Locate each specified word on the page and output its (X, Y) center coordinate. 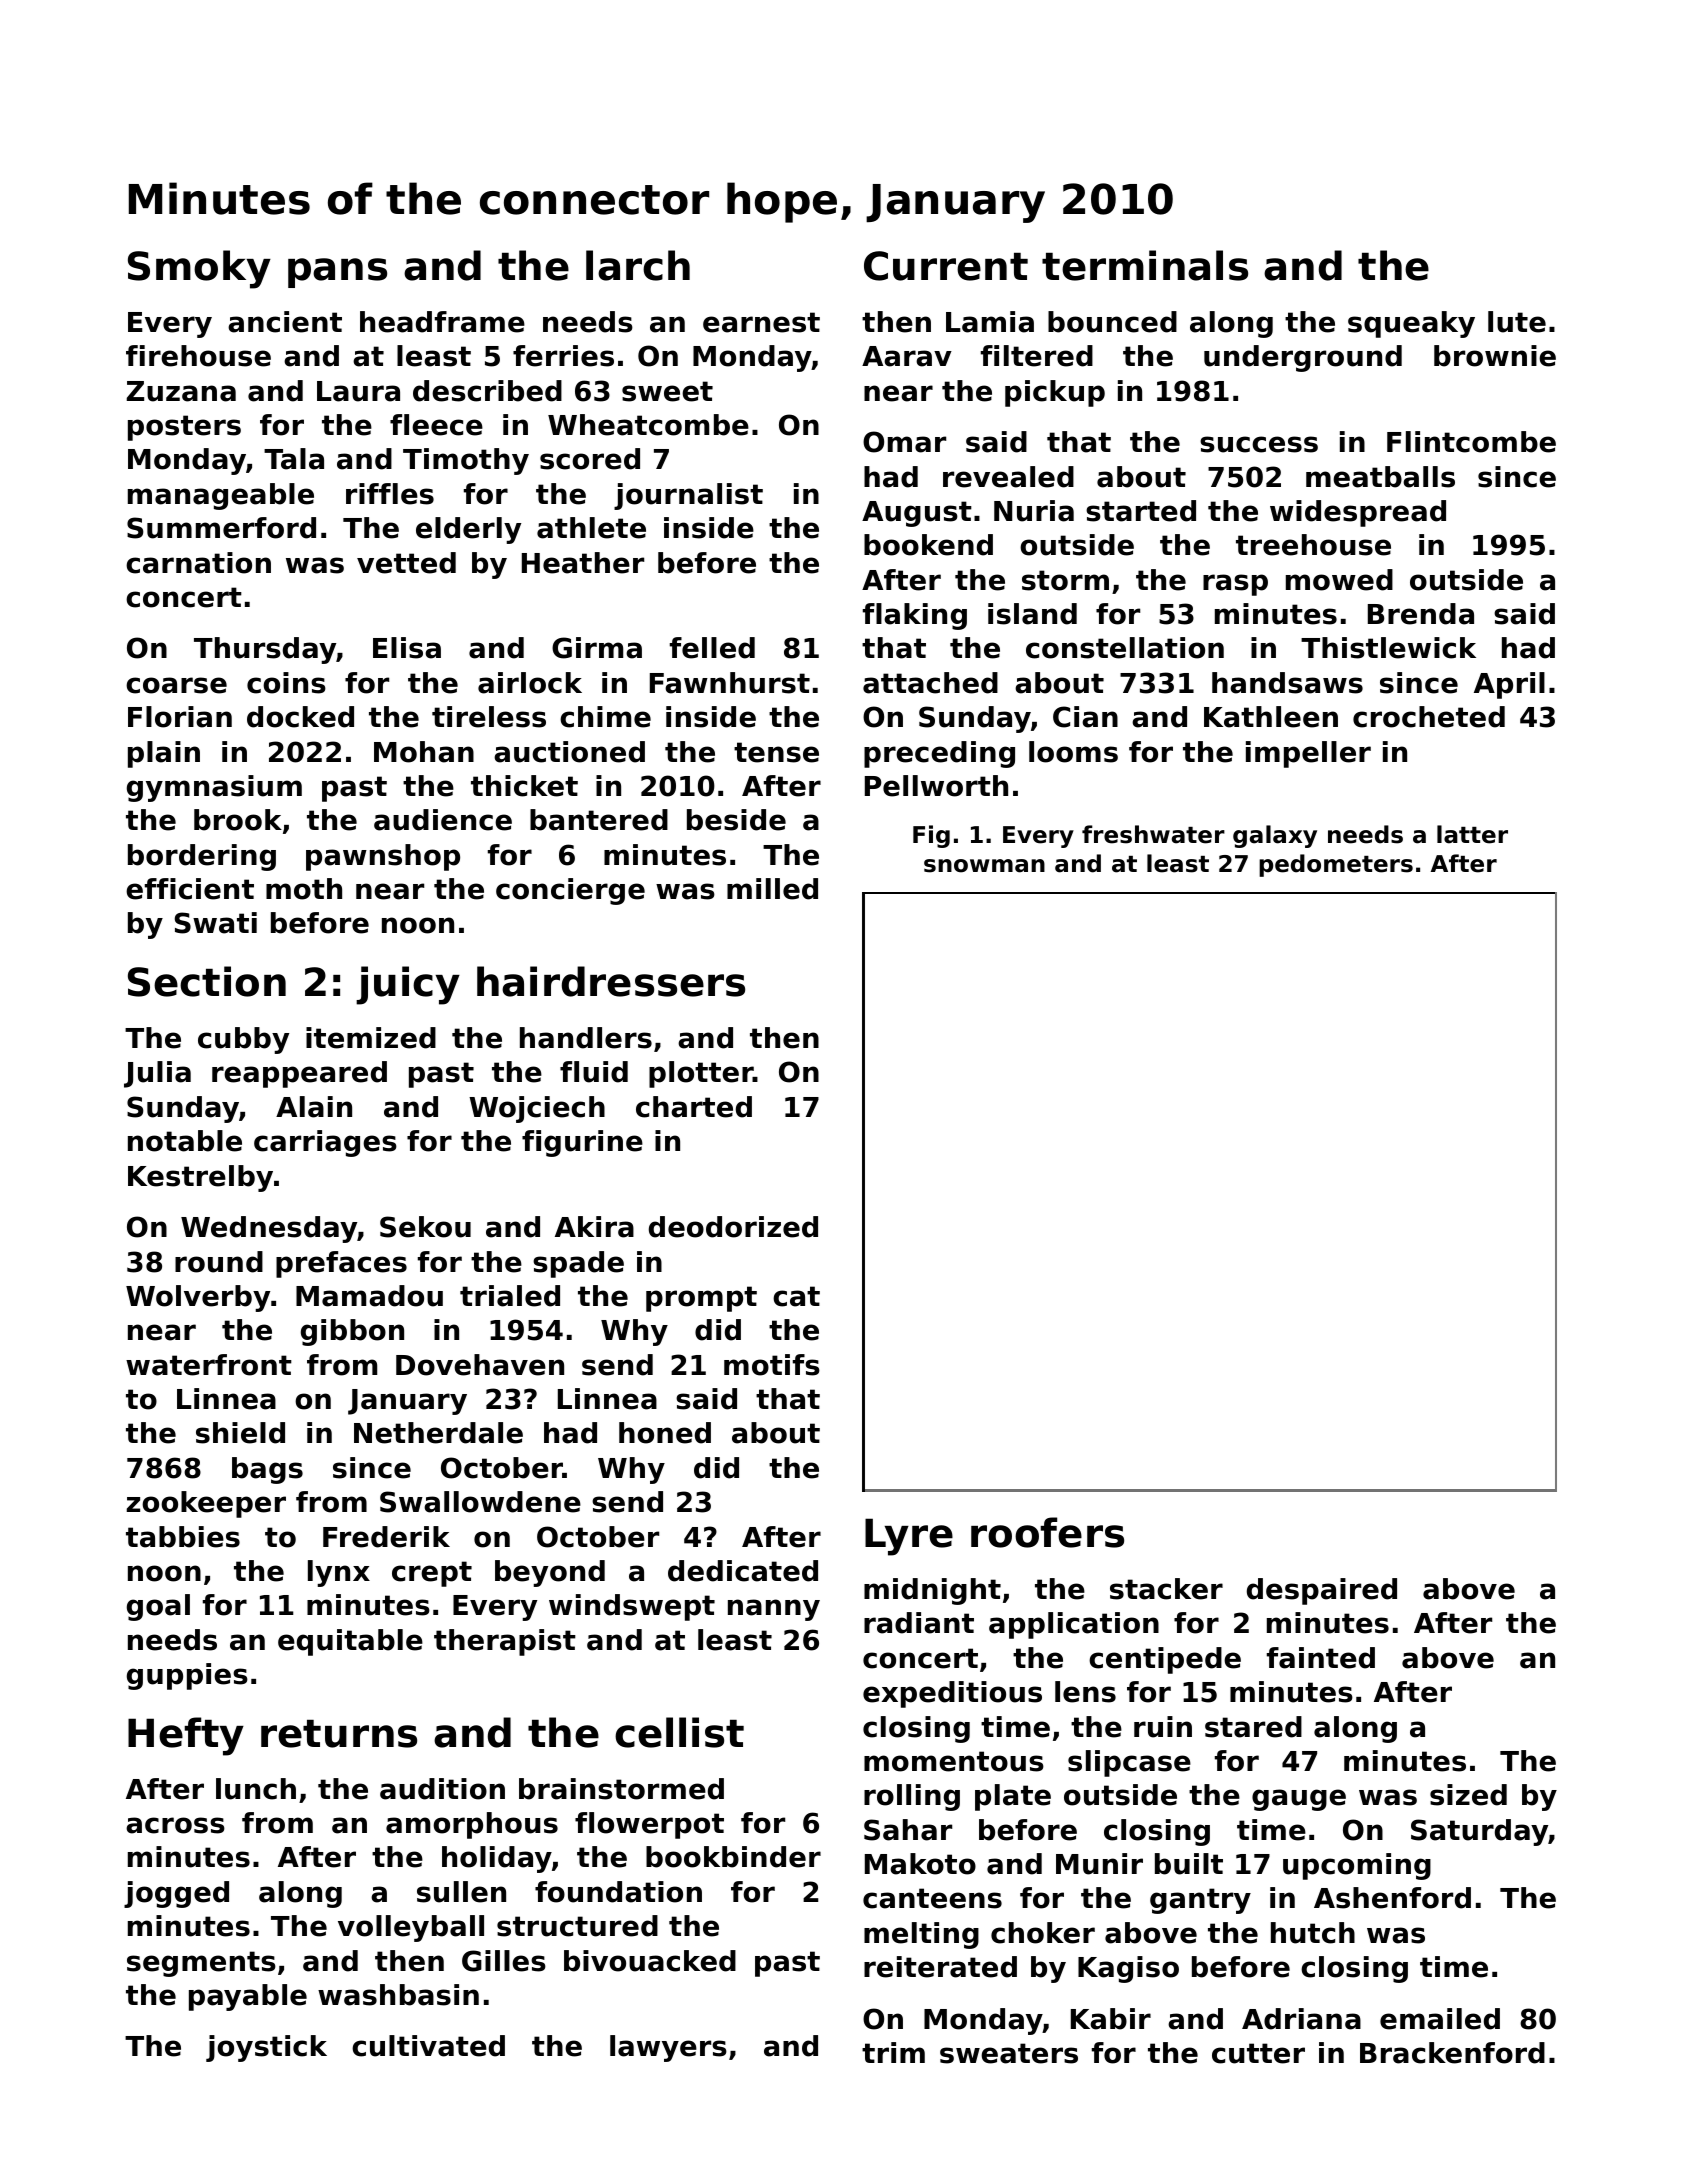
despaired (1322, 1591)
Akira (594, 1227)
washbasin (398, 1995)
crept (432, 1574)
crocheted (1429, 717)
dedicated (743, 1571)
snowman (984, 866)
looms (1073, 752)
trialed (510, 1296)
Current (946, 266)
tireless (489, 717)
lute (1517, 322)
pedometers (1336, 865)
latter (1472, 834)
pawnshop (383, 857)
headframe (442, 322)
